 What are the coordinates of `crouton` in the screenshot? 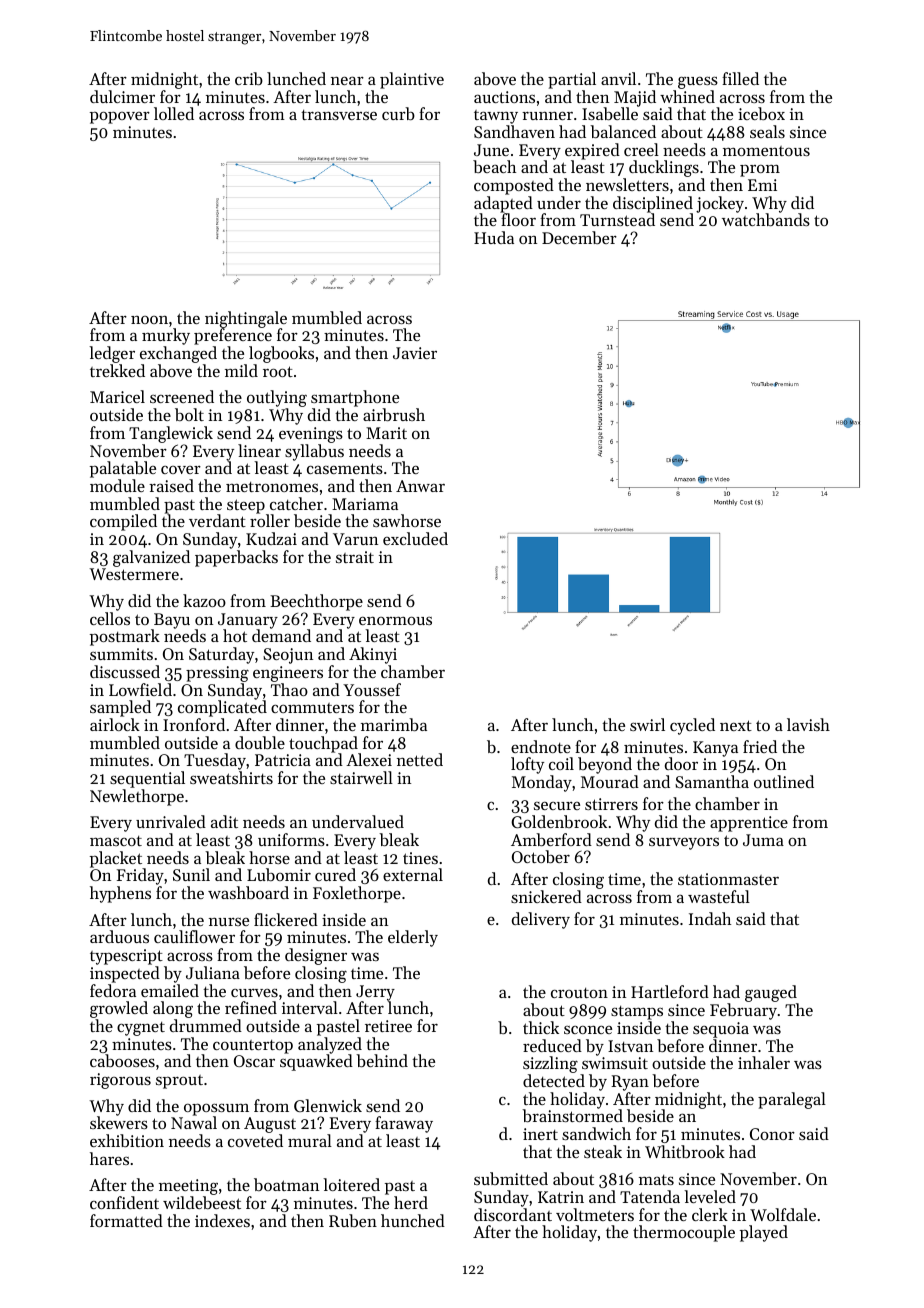 It's located at (579, 993).
